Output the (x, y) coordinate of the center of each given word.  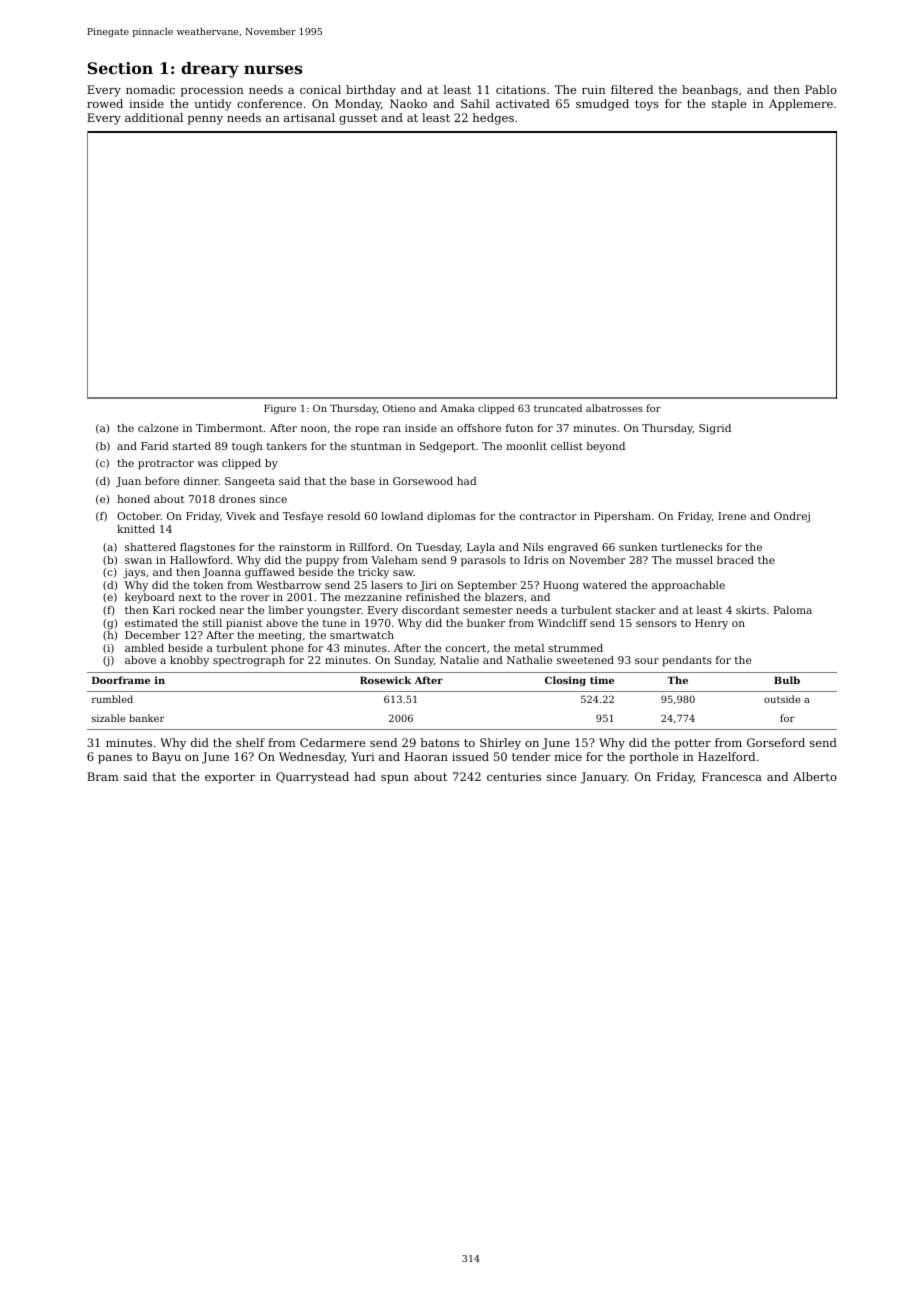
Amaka (457, 408)
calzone (158, 428)
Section (120, 68)
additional (154, 117)
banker (146, 718)
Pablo (821, 89)
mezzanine (373, 597)
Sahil (475, 103)
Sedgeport (447, 447)
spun (395, 779)
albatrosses (614, 408)
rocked (197, 610)
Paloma (793, 610)
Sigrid (715, 429)
